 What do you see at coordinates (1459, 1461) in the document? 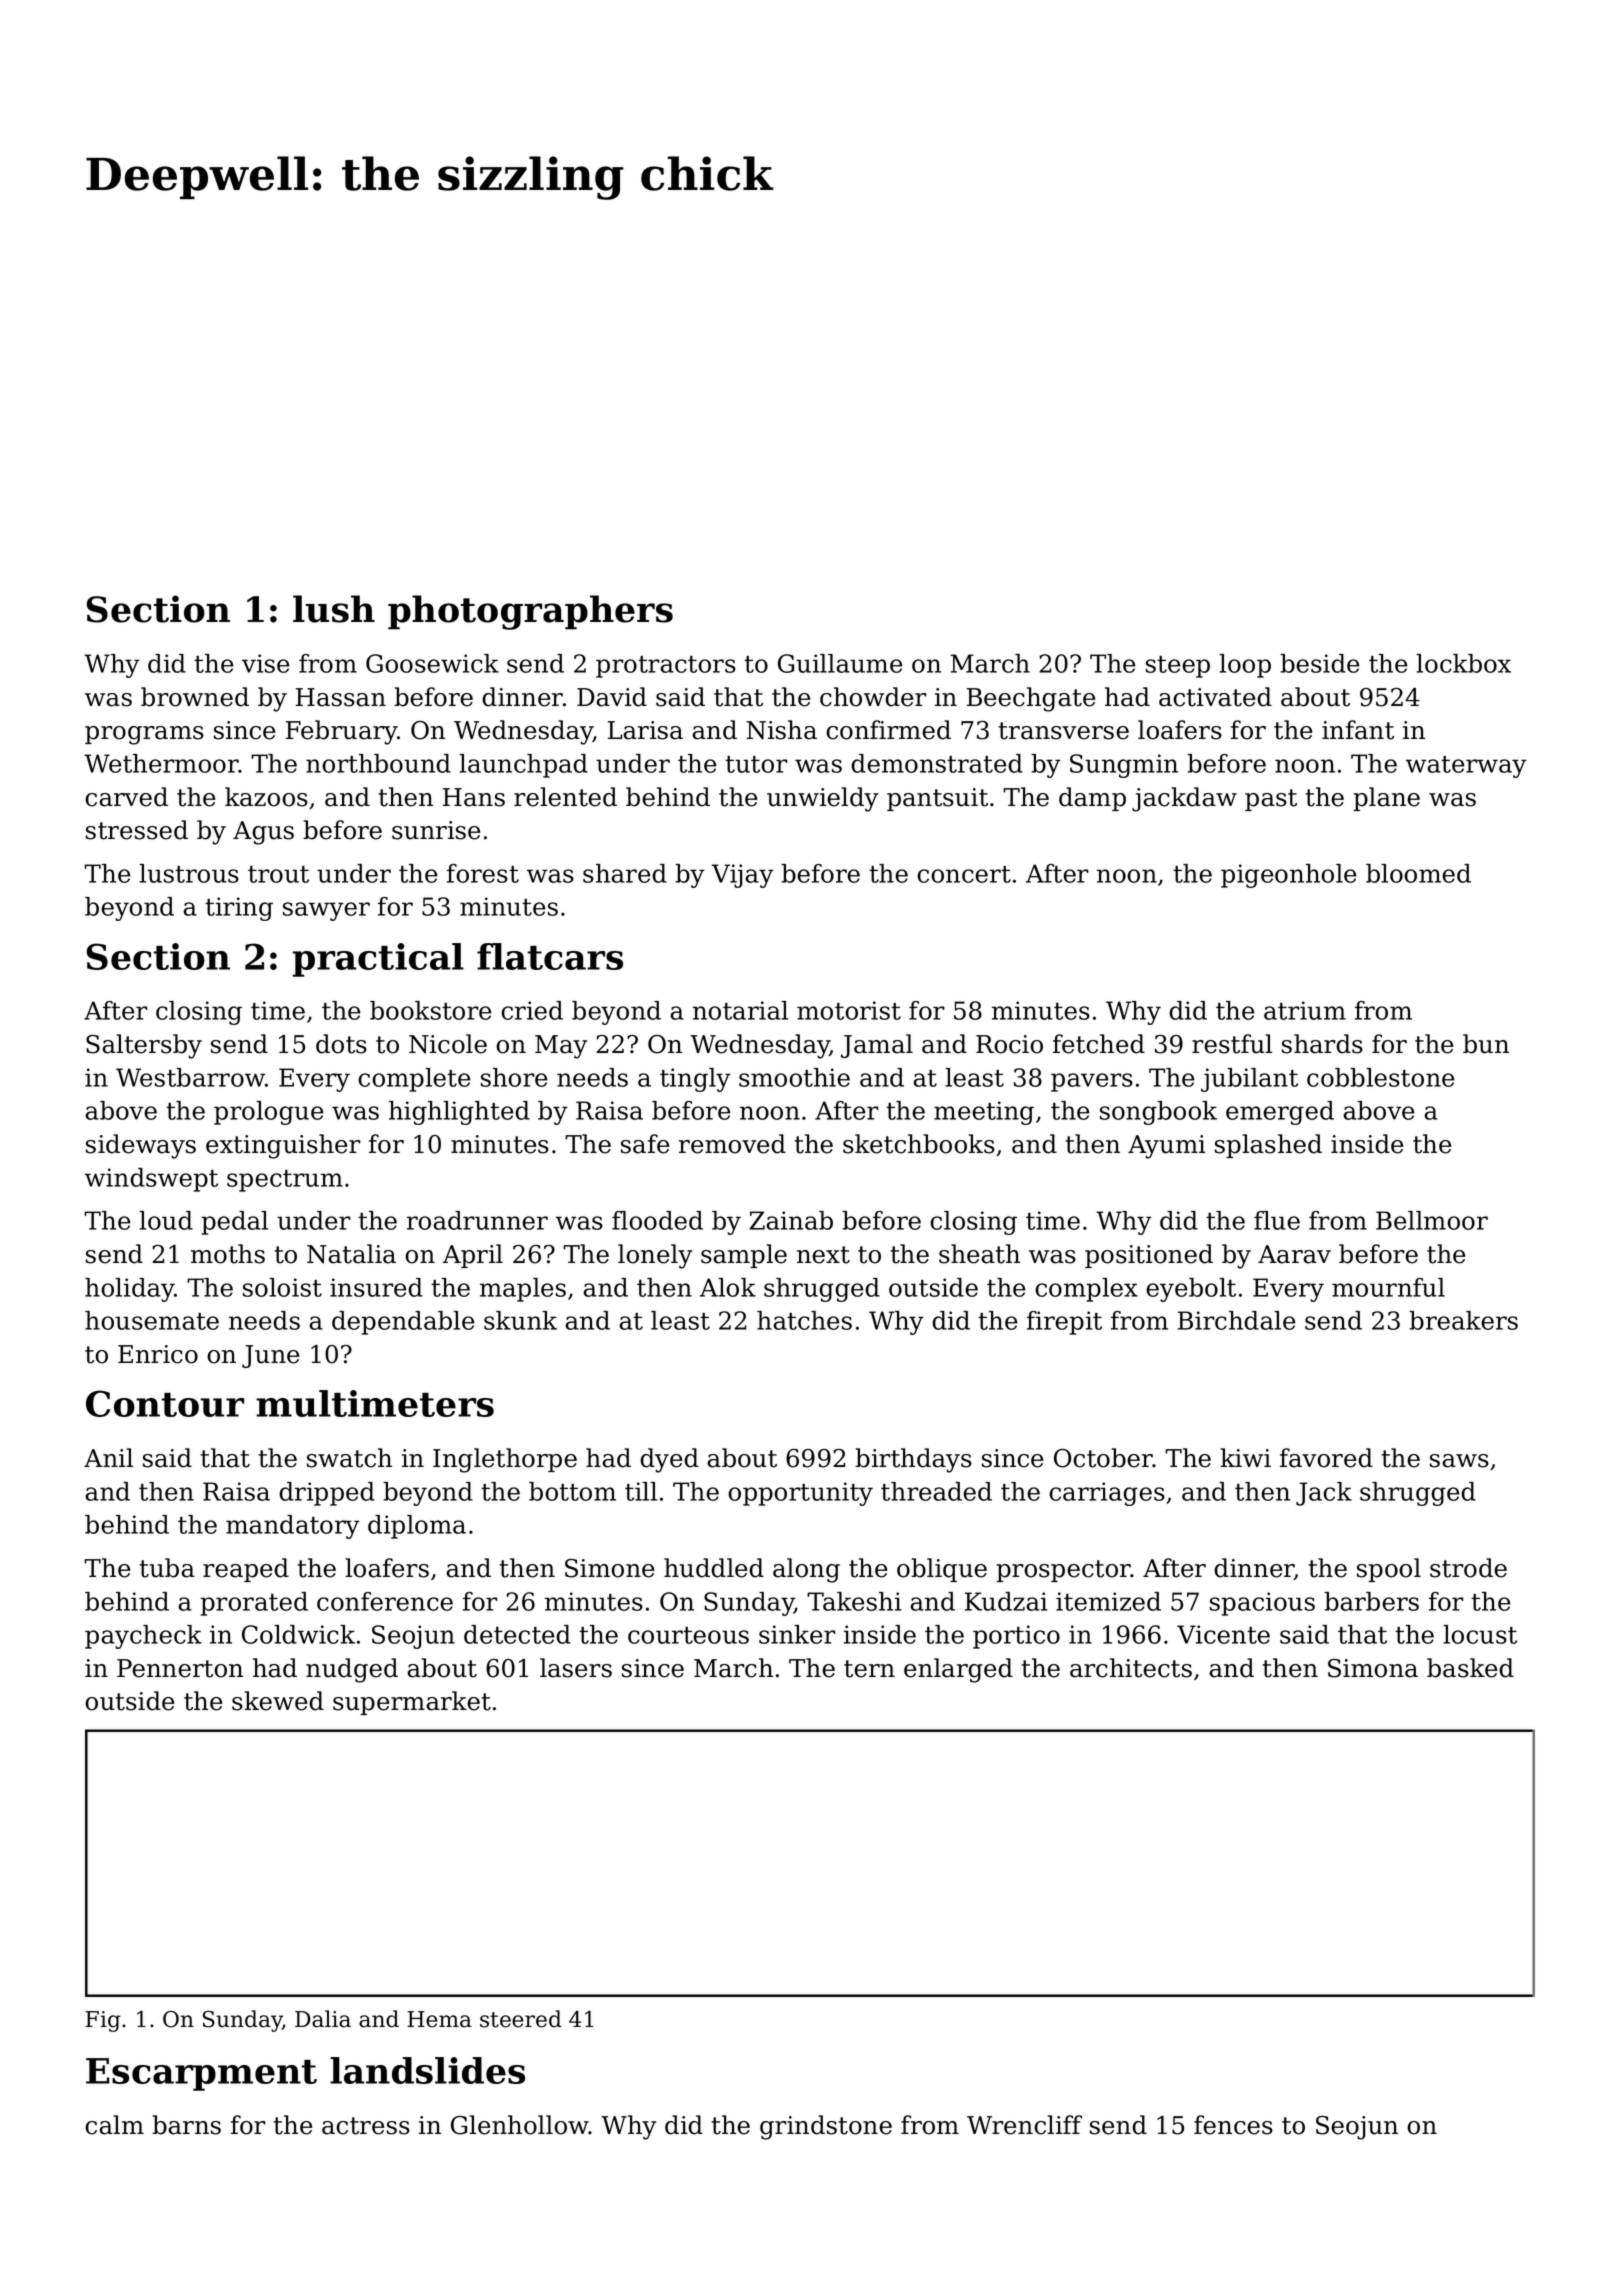
I see `saws` at bounding box center [1459, 1461].
